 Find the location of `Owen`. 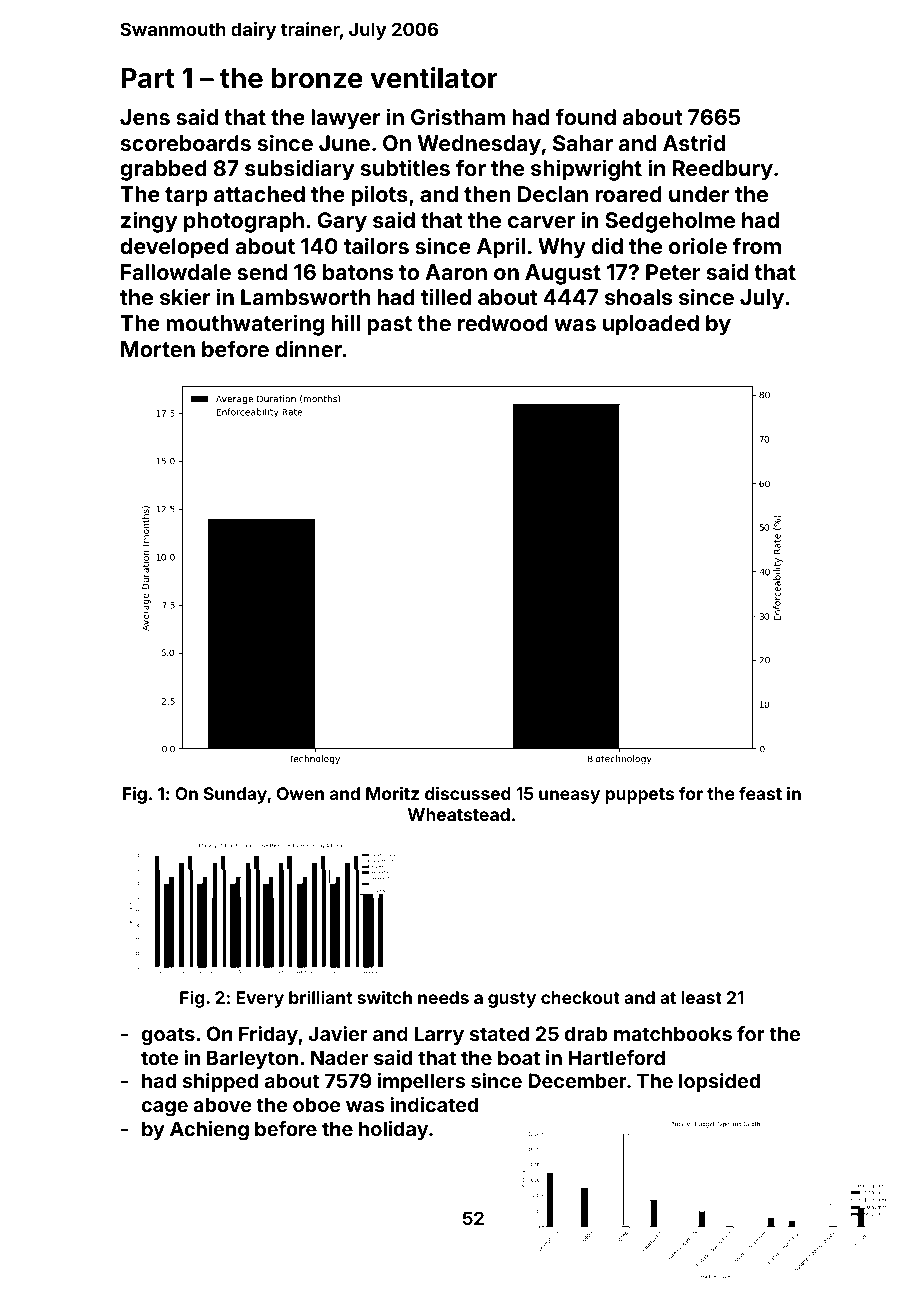

Owen is located at coordinates (300, 793).
